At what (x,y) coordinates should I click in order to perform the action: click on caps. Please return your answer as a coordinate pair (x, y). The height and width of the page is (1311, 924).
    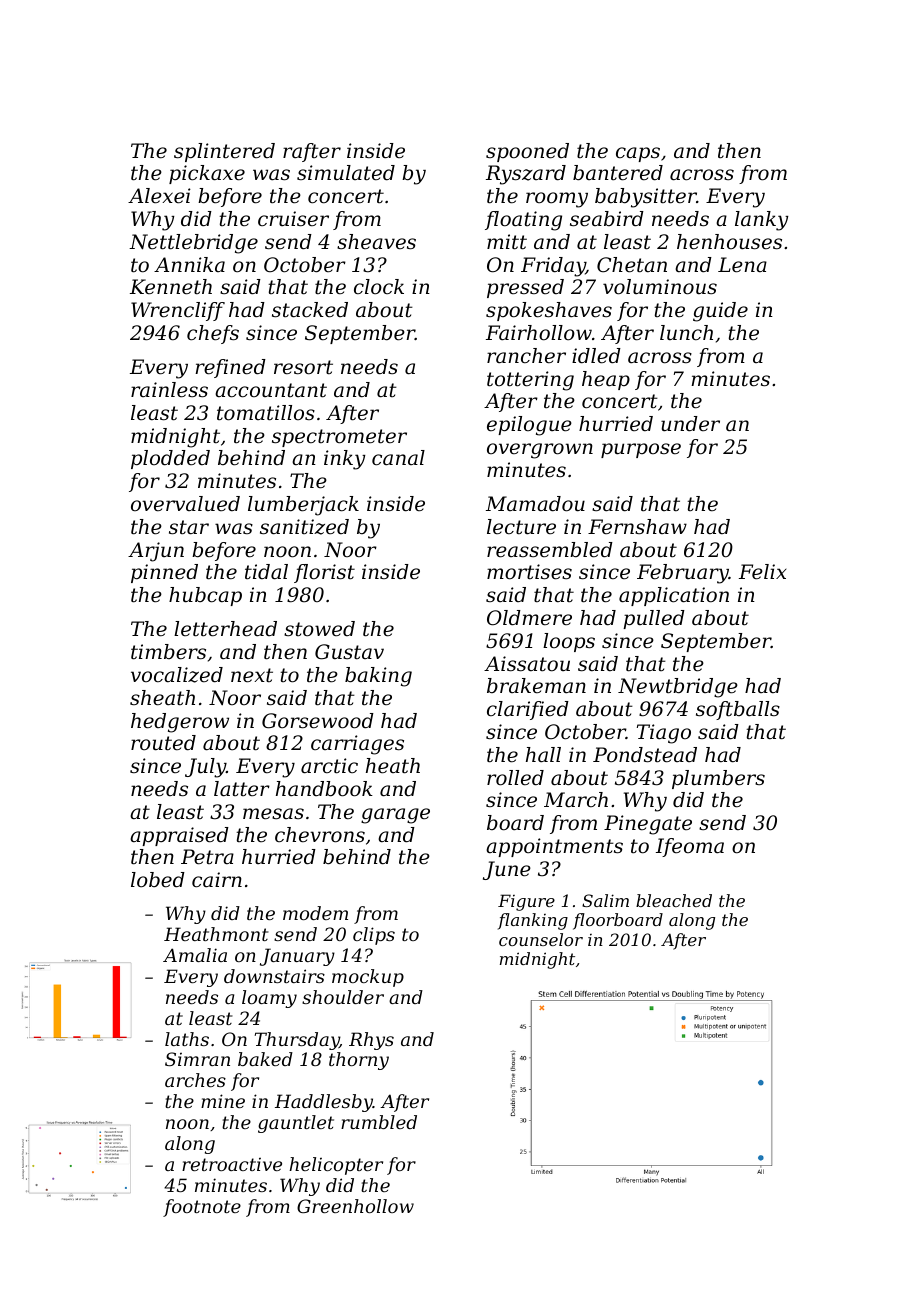
    Looking at the image, I should click on (638, 154).
